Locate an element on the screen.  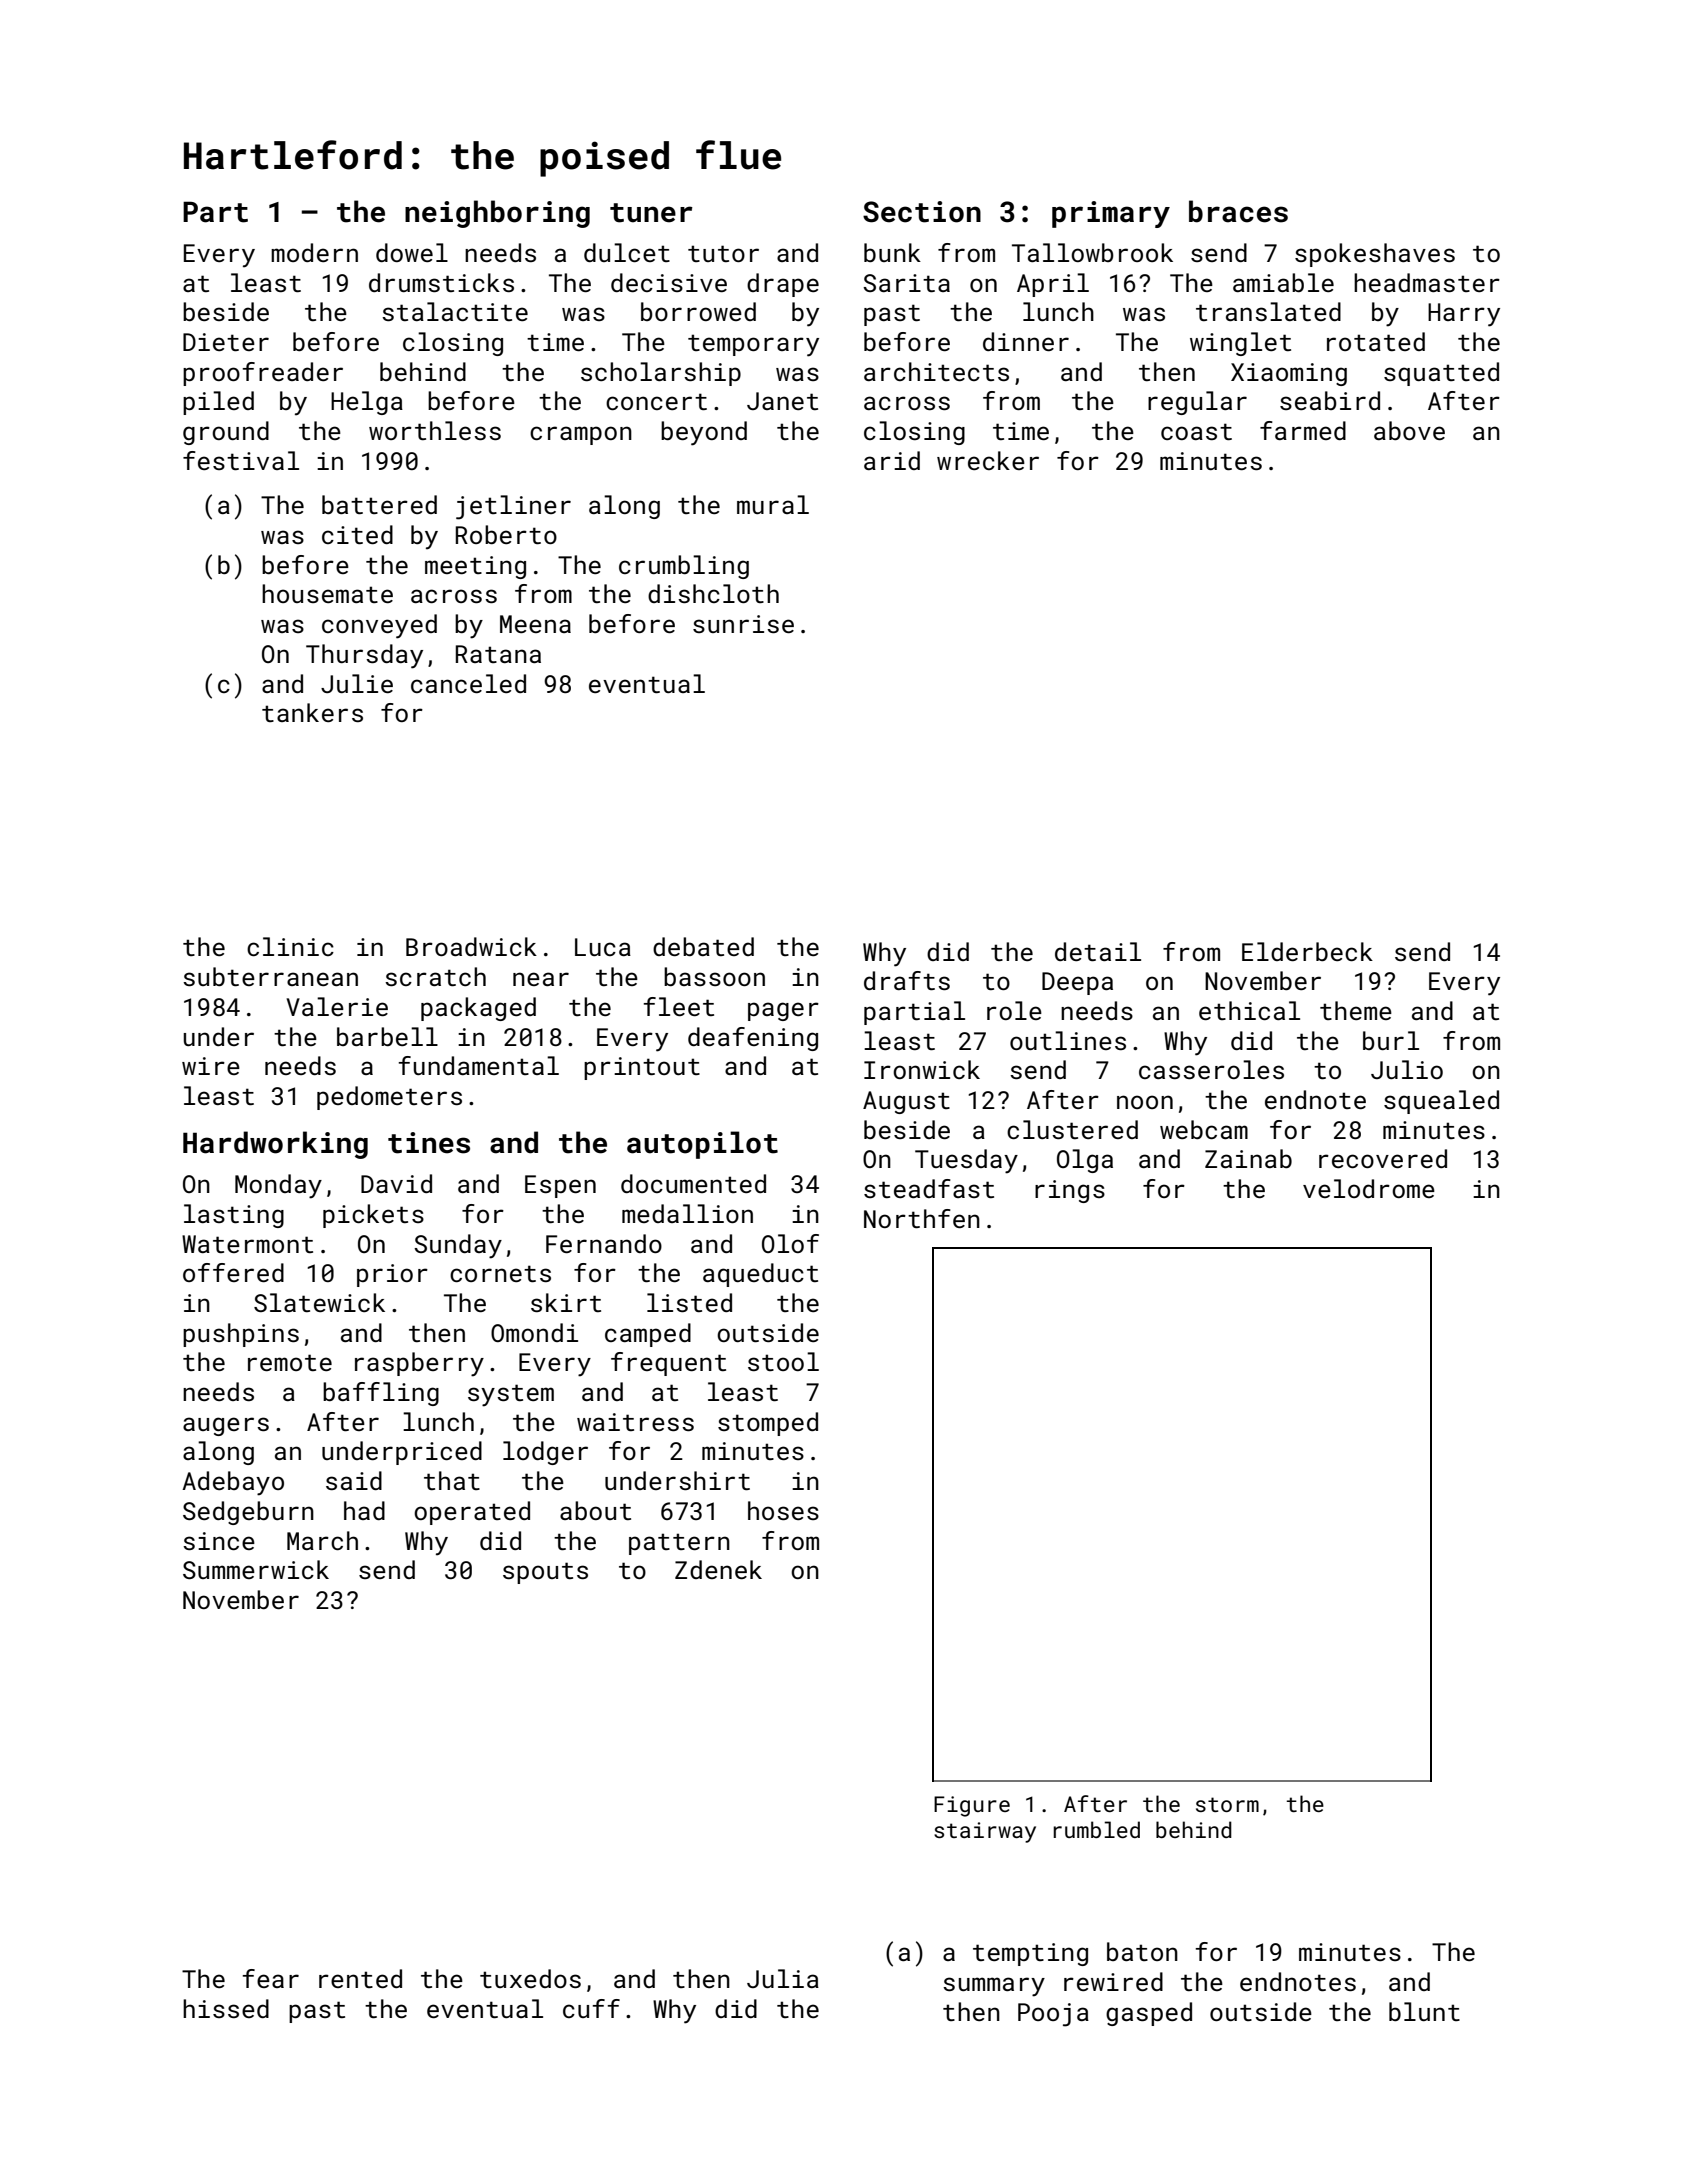
near is located at coordinates (541, 979).
